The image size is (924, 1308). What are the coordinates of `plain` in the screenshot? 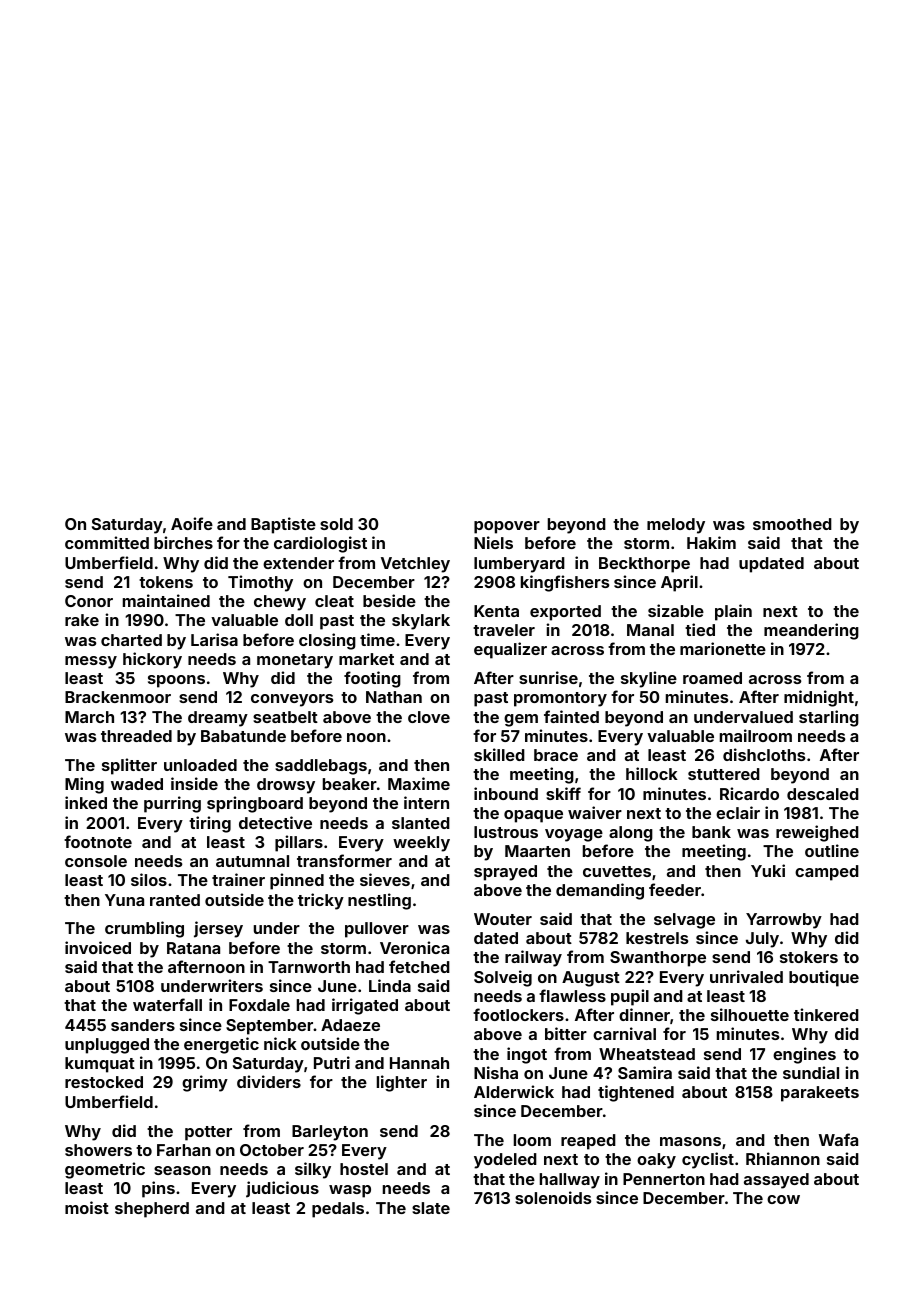 It's located at (733, 612).
